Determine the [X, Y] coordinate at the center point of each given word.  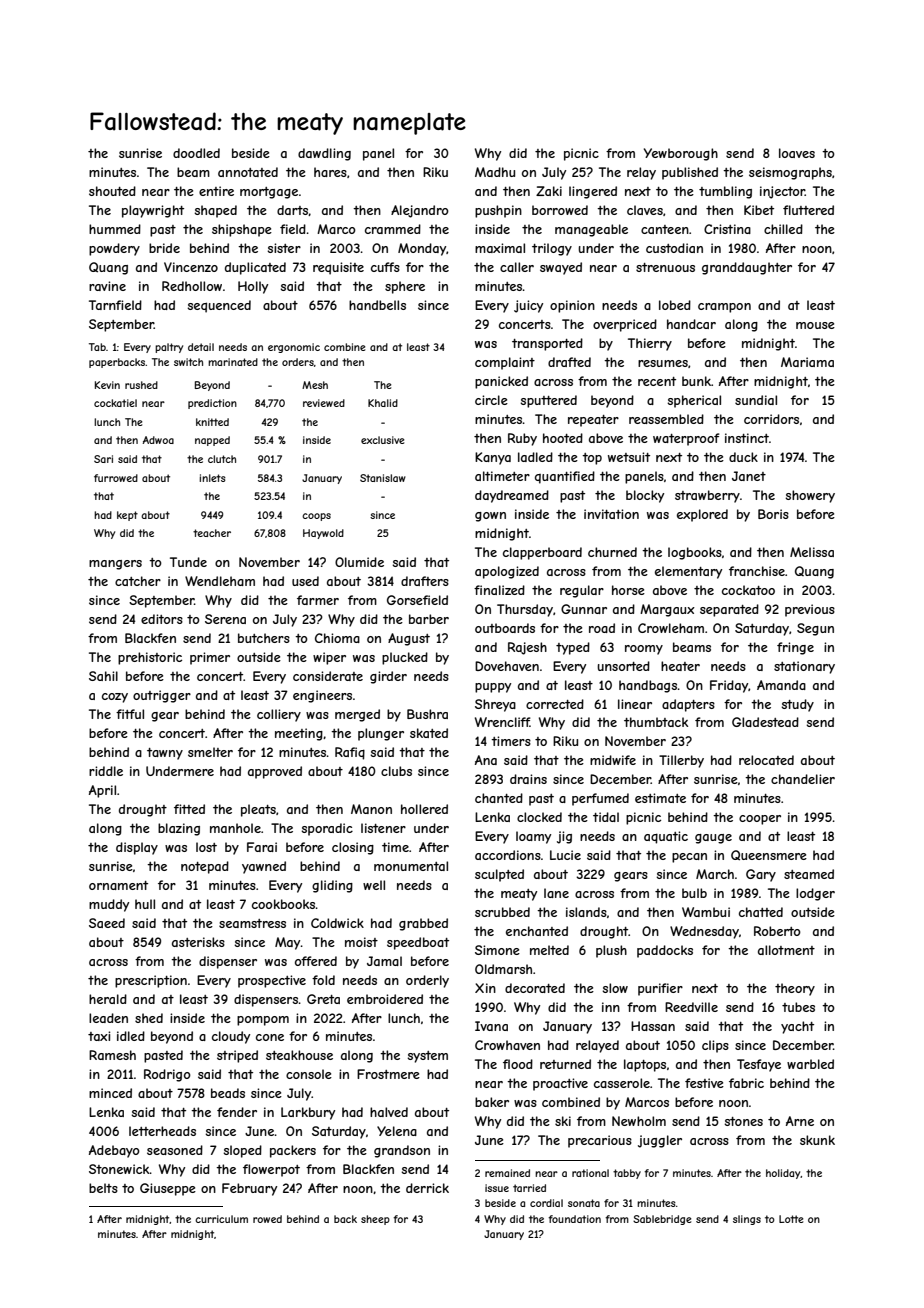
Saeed [107, 923]
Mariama [807, 362]
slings [747, 1220]
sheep [375, 1220]
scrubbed [502, 912]
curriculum [221, 1219]
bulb [694, 893]
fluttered [808, 210]
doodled [196, 153]
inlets [212, 478]
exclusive [383, 440]
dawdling [324, 154]
